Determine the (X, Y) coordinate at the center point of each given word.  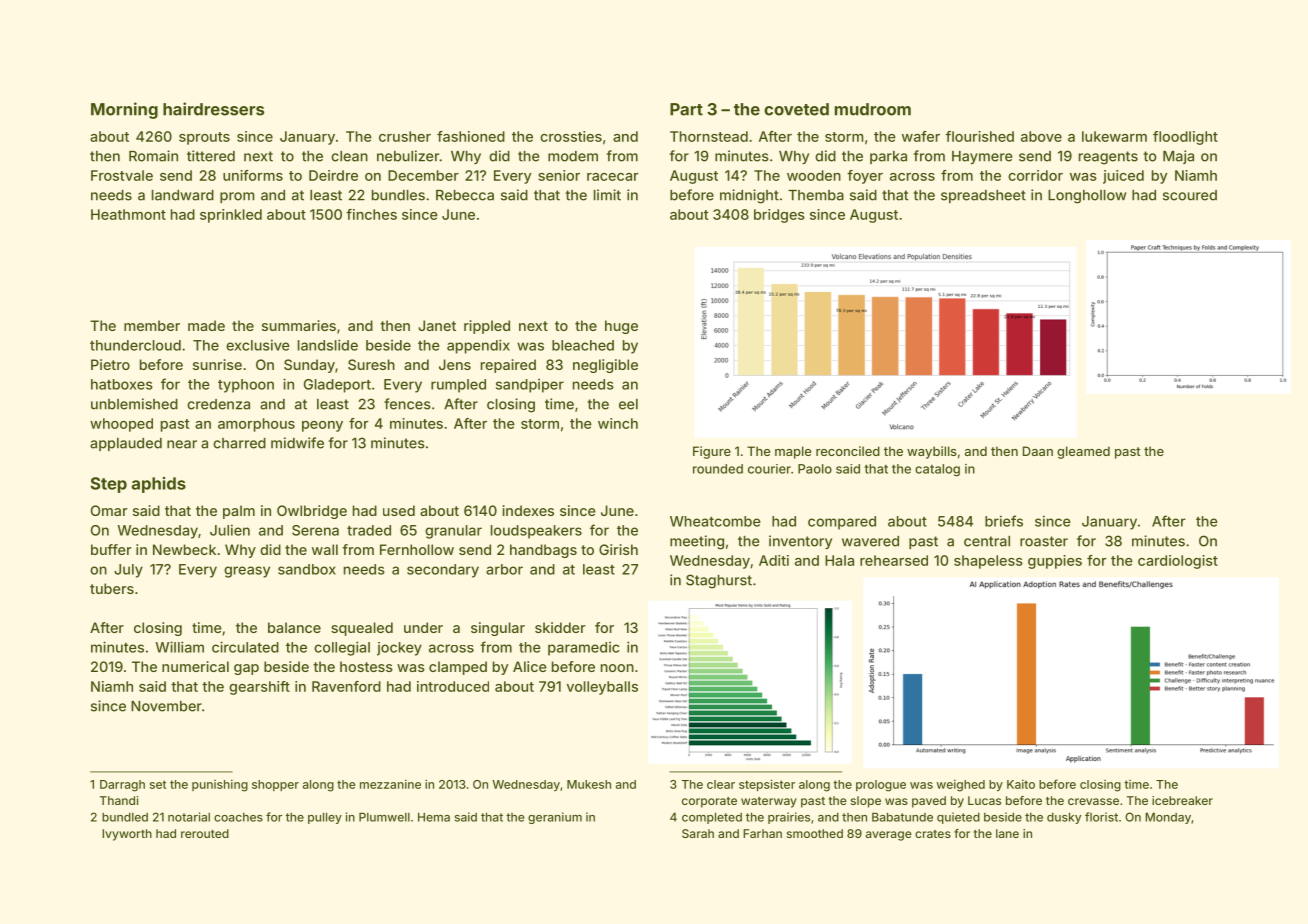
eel (628, 404)
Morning (124, 110)
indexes (528, 510)
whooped (121, 425)
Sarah (698, 833)
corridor (1035, 175)
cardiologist (1178, 562)
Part (686, 109)
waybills (932, 452)
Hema (434, 817)
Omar (109, 510)
